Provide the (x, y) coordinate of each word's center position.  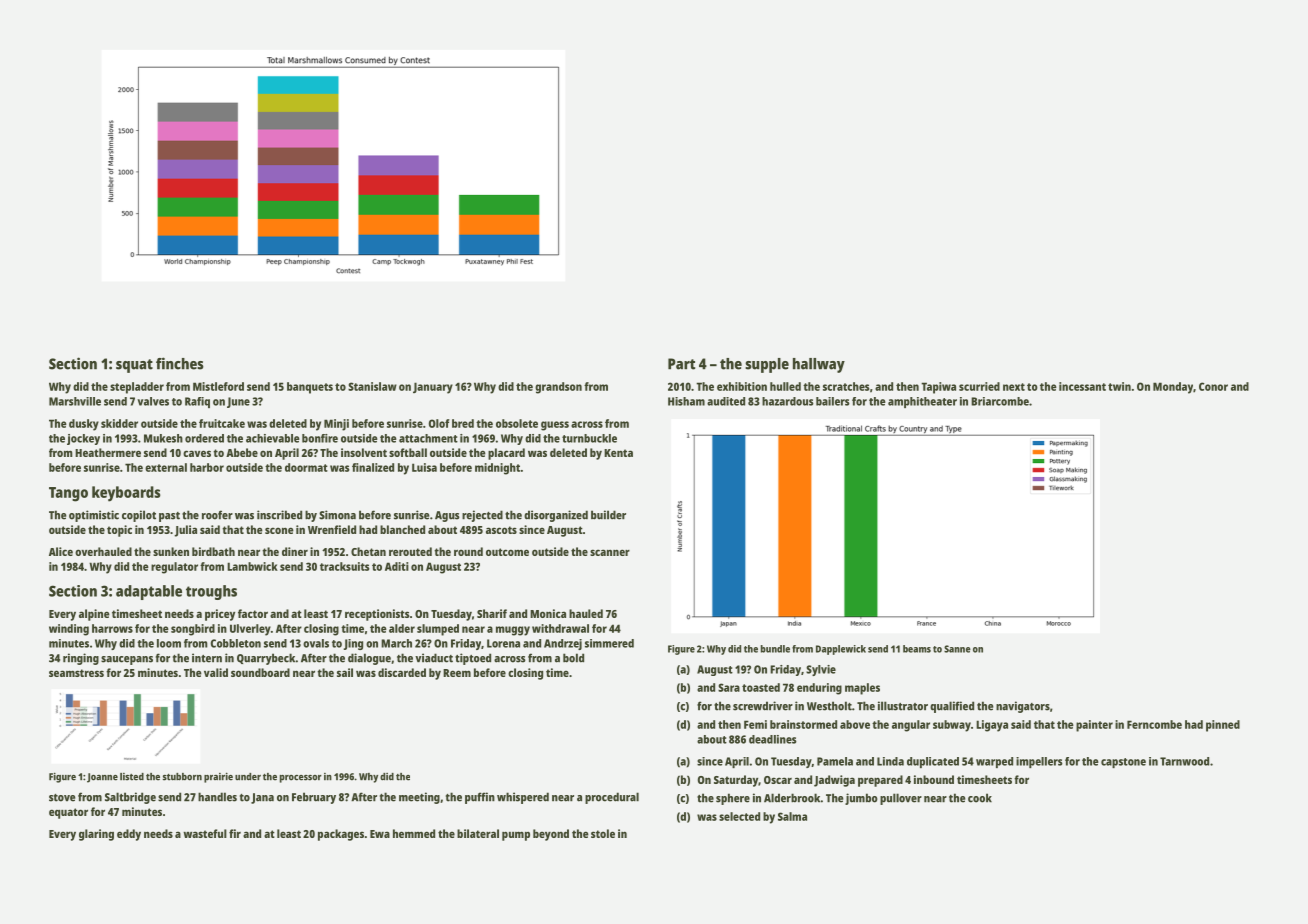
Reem (457, 673)
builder (608, 515)
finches (180, 363)
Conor (1213, 386)
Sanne (957, 649)
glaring (96, 835)
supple (767, 365)
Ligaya (992, 726)
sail (345, 672)
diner (295, 551)
